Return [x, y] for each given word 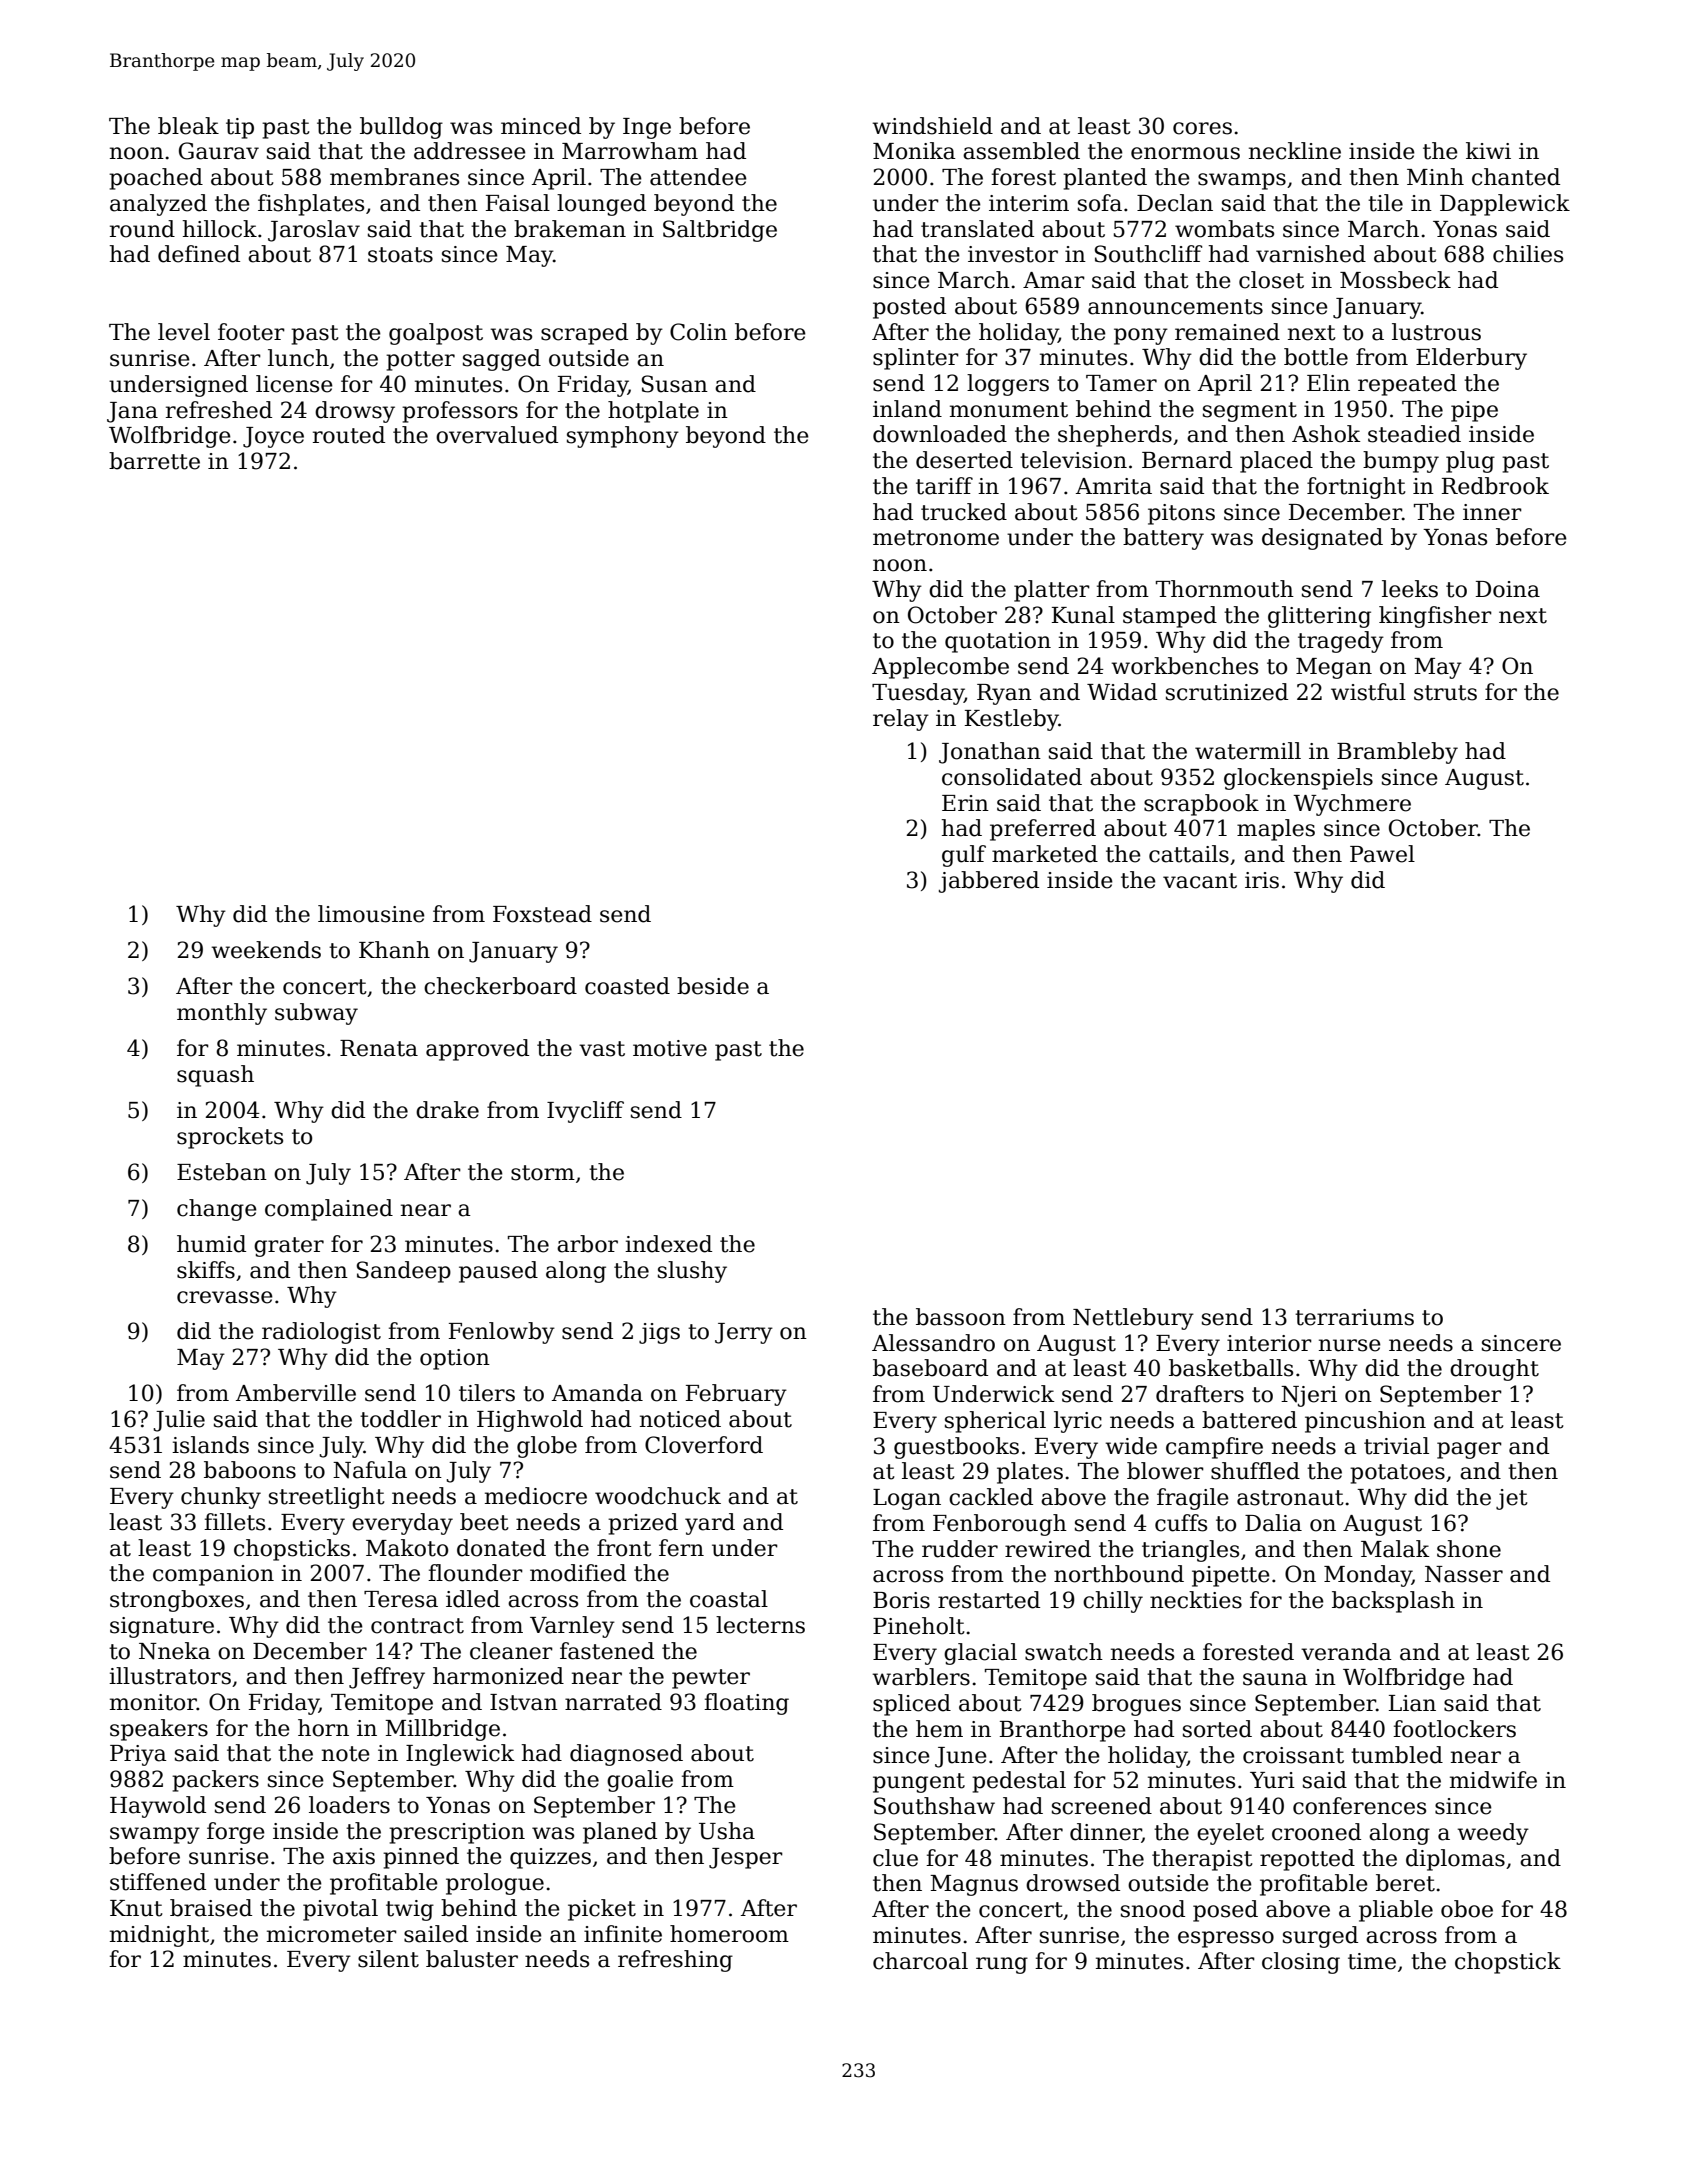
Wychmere [1352, 805]
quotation [998, 642]
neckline [1295, 151]
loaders [349, 1805]
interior [1269, 1343]
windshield [932, 126]
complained [329, 1210]
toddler [400, 1419]
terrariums [1354, 1317]
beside [713, 986]
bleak [188, 126]
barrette [154, 461]
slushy [692, 1272]
